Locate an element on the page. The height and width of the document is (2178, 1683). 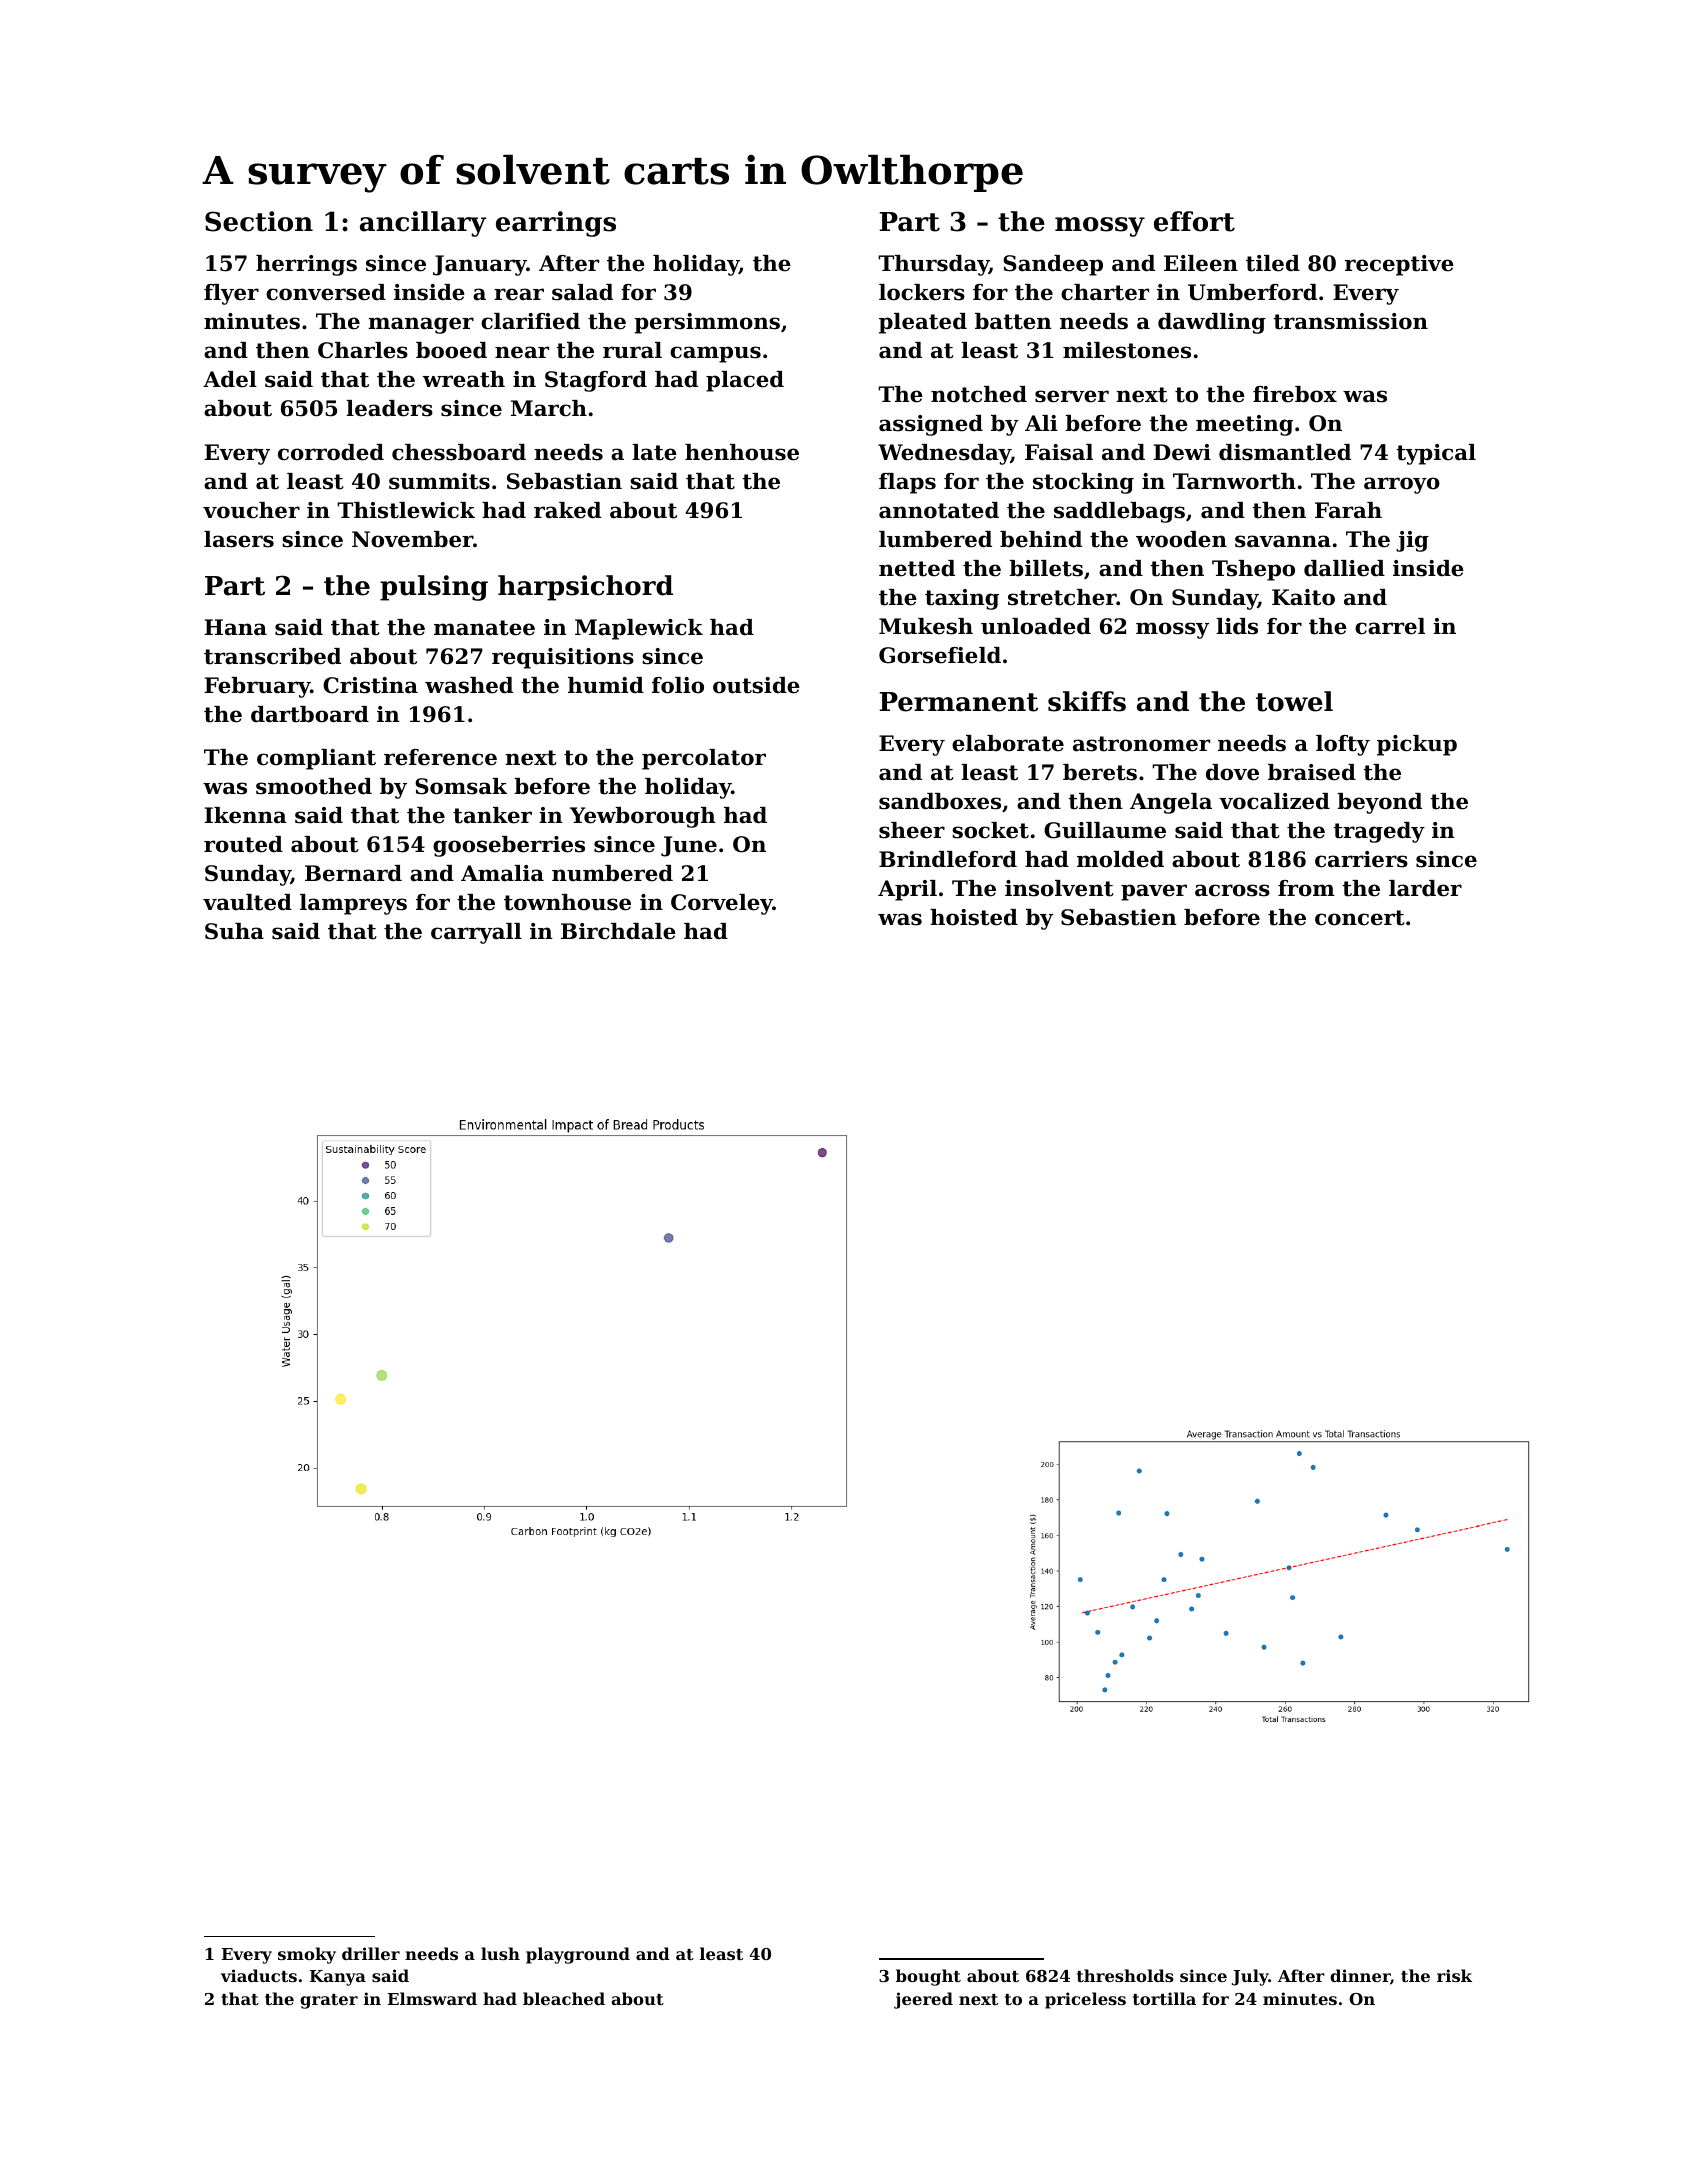
tiled is located at coordinates (1273, 263).
